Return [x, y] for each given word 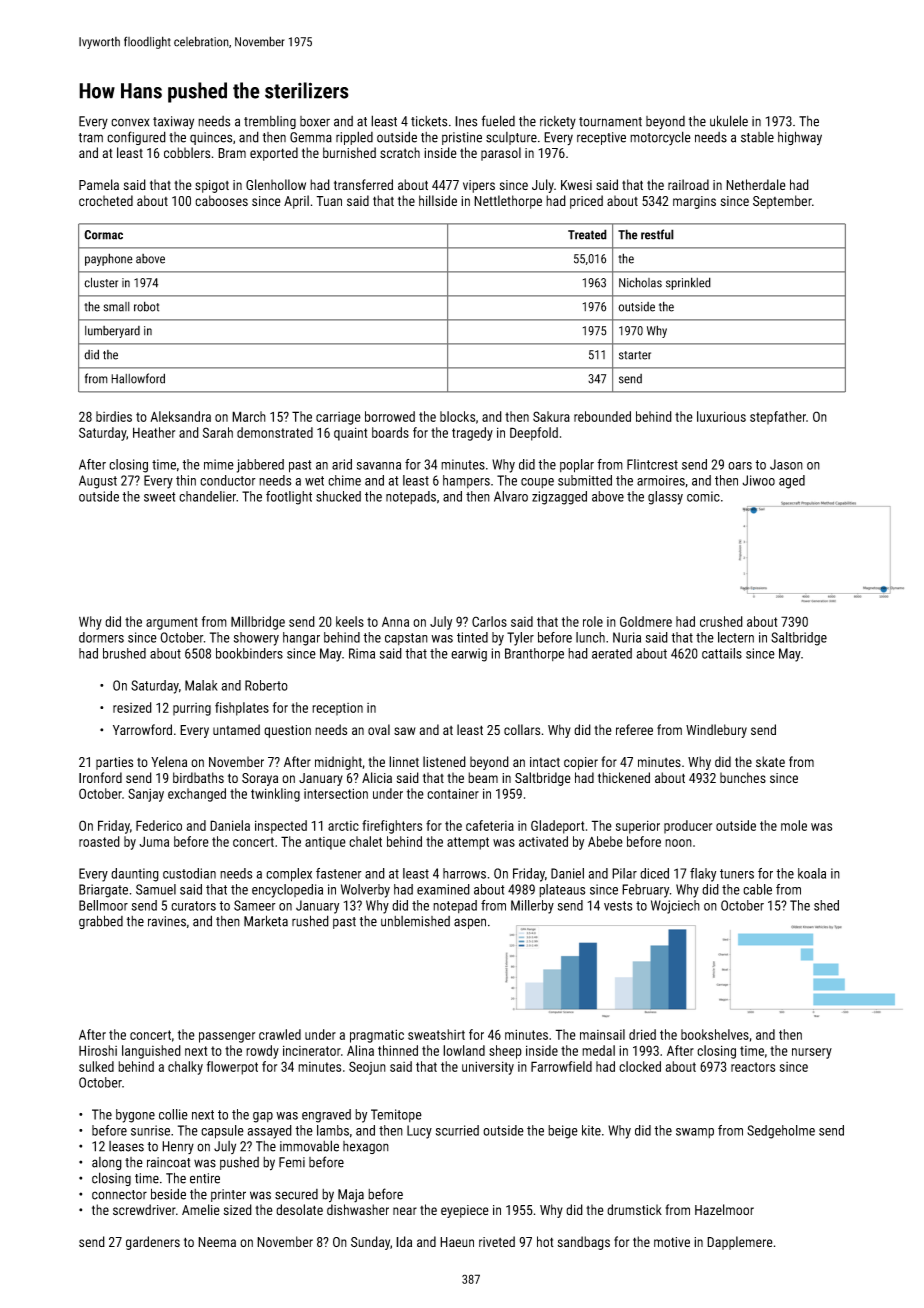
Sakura [551, 416]
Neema [217, 1242]
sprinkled [688, 283]
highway [800, 138]
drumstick [634, 1209]
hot [545, 1241]
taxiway [173, 122]
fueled [498, 121]
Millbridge [258, 623]
